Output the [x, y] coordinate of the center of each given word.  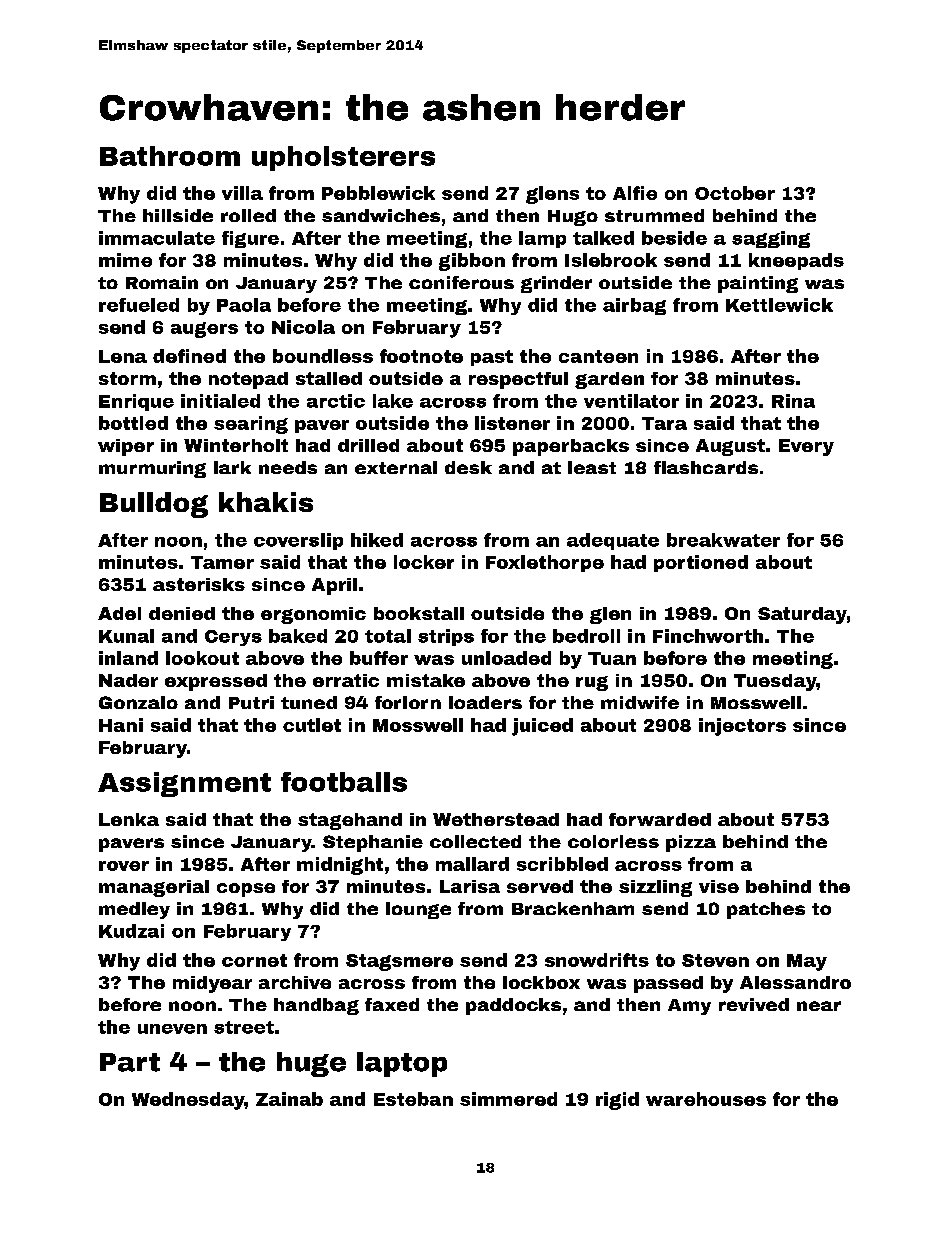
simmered [508, 1099]
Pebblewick [378, 193]
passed [668, 984]
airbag [634, 306]
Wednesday [188, 1101]
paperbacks [571, 447]
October [735, 193]
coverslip [298, 541]
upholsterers [343, 158]
